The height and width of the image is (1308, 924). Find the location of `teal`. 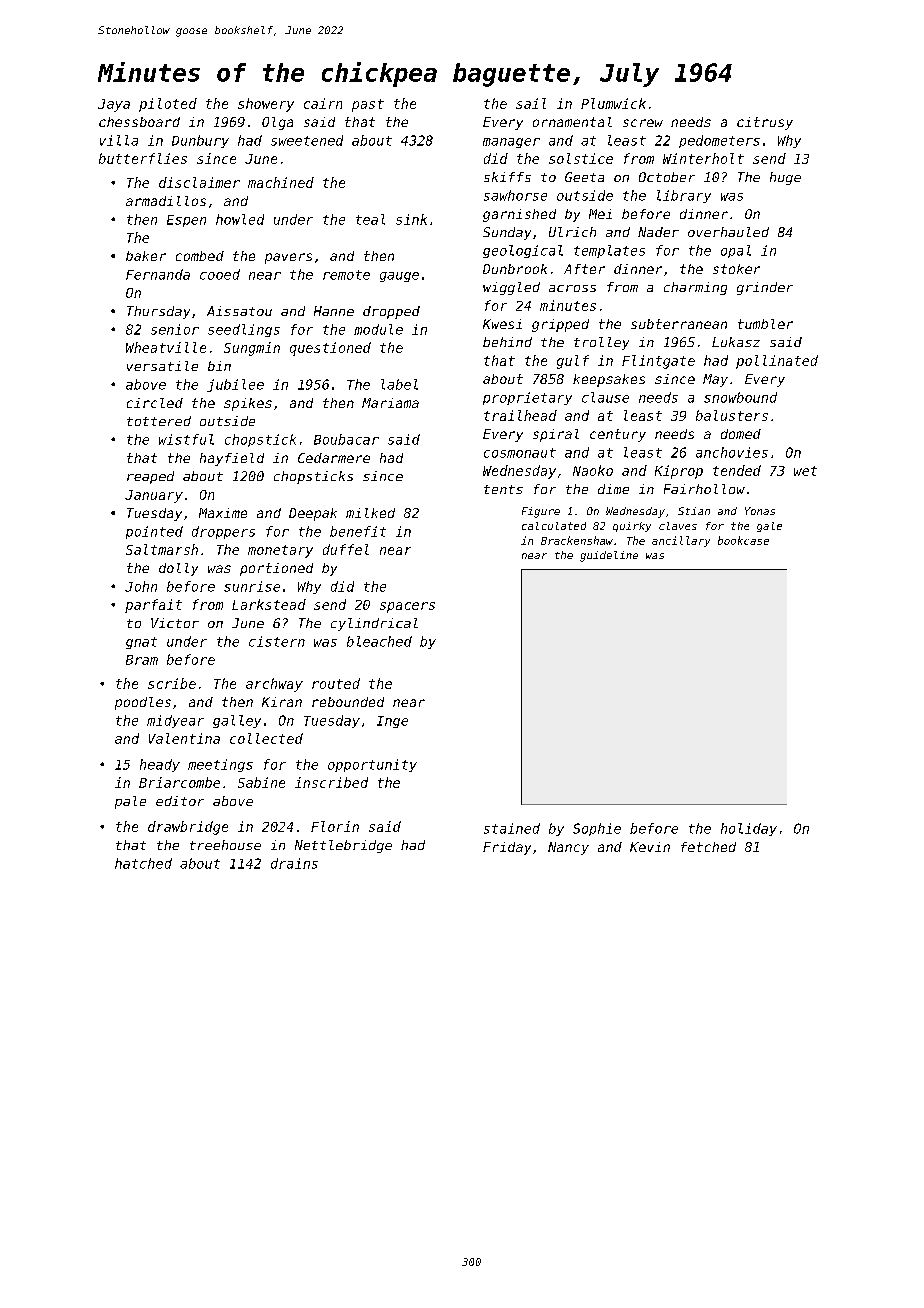

teal is located at coordinates (370, 219).
